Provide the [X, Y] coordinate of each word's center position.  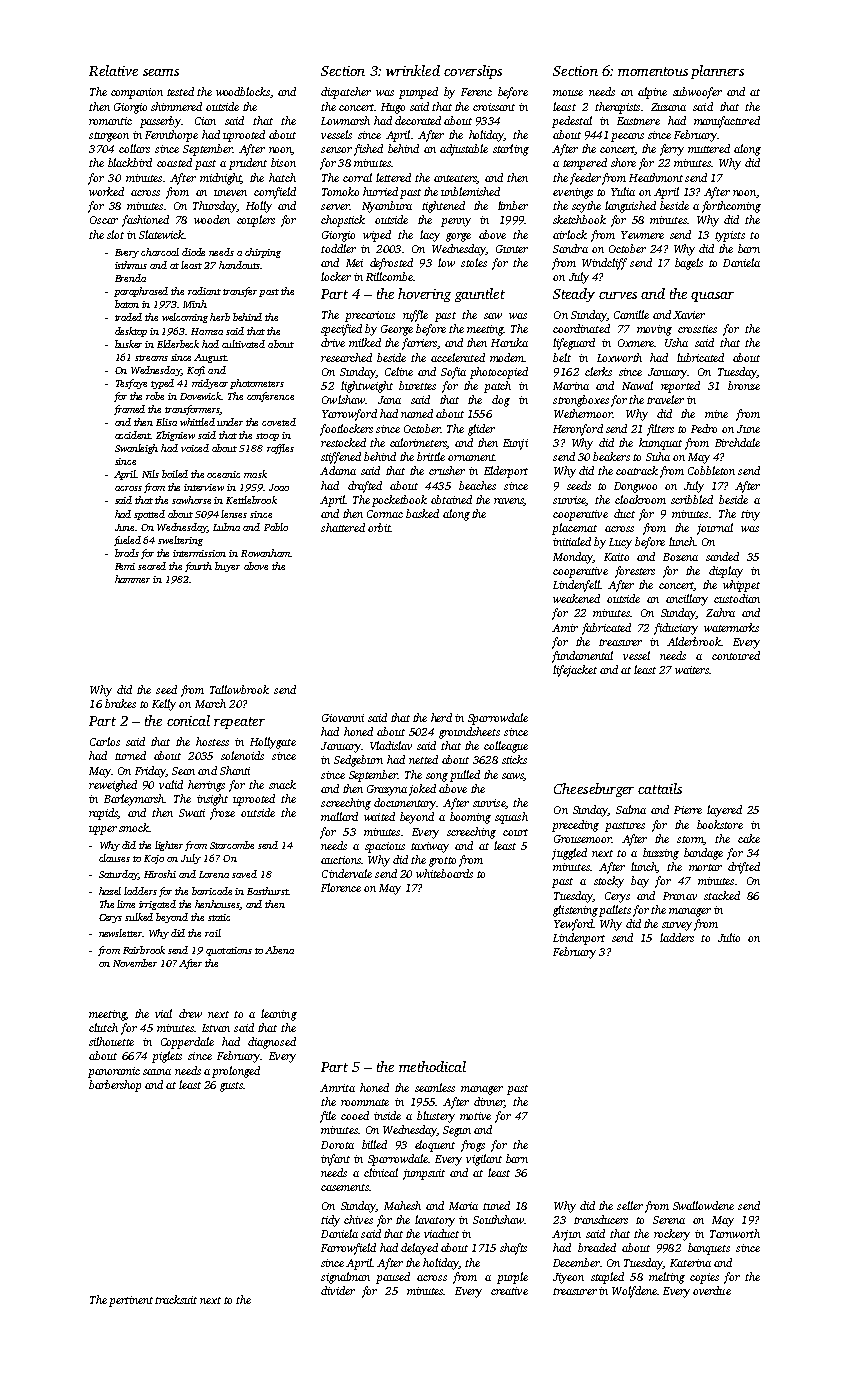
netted [423, 759]
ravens [509, 502]
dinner [489, 1102]
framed [129, 410]
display [726, 572]
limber [513, 205]
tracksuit [176, 1299]
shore [623, 162]
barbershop [115, 1086]
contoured [736, 655]
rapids [103, 814]
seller [630, 1205]
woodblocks [243, 91]
